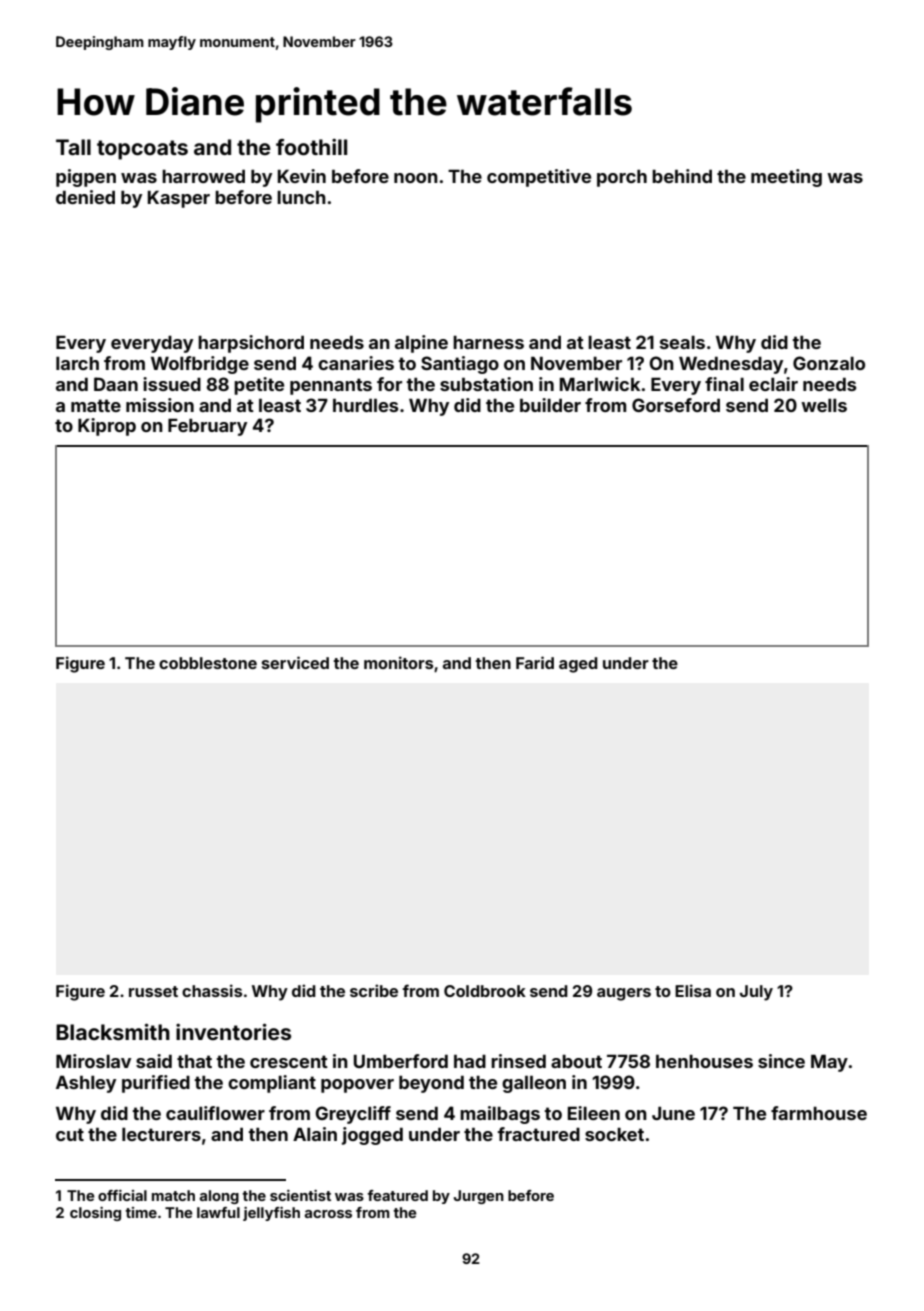 This screenshot has width=924, height=1311. What do you see at coordinates (365, 405) in the screenshot?
I see `hurdles` at bounding box center [365, 405].
